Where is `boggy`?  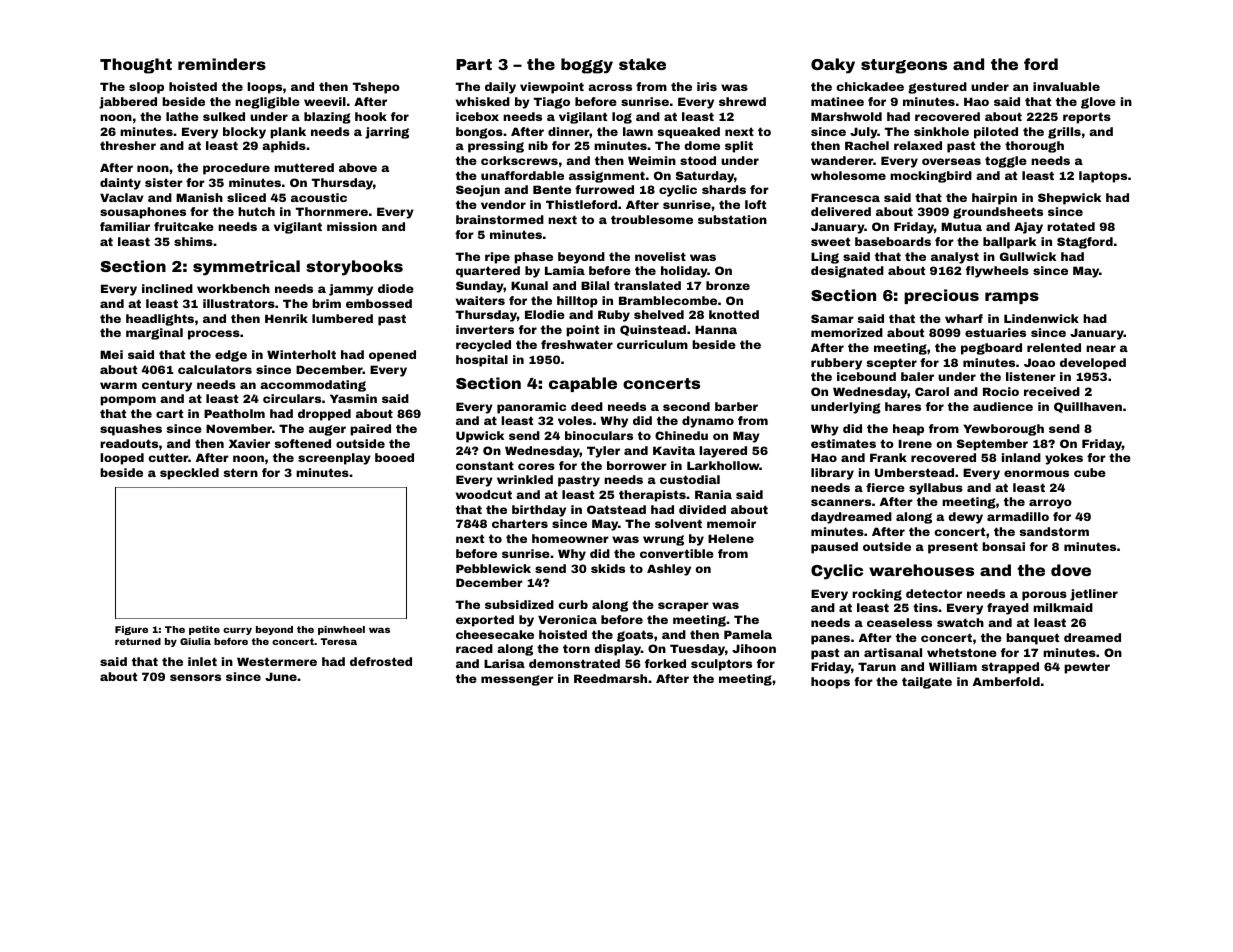 boggy is located at coordinates (587, 66).
